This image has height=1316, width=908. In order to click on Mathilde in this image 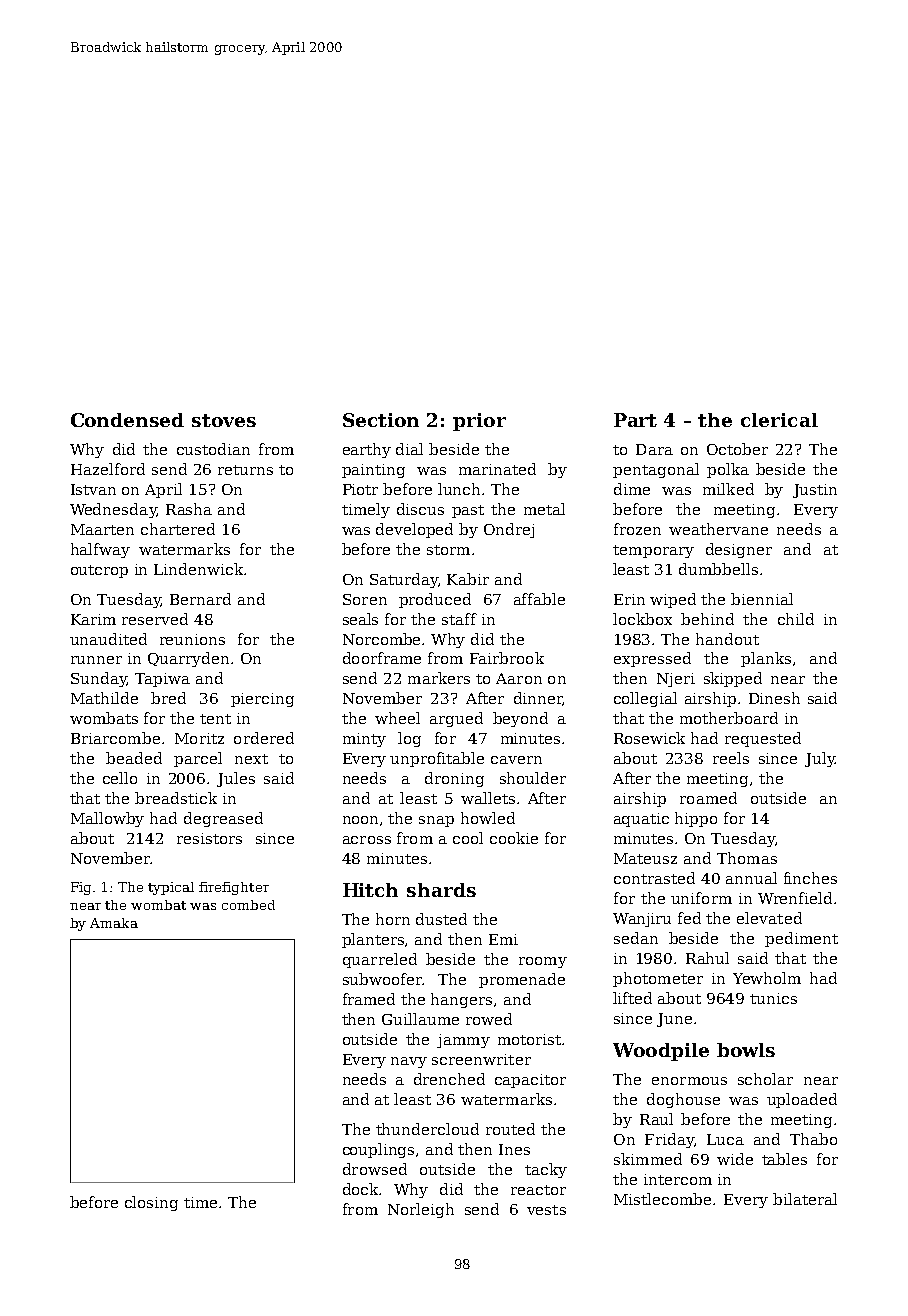, I will do `click(104, 698)`.
